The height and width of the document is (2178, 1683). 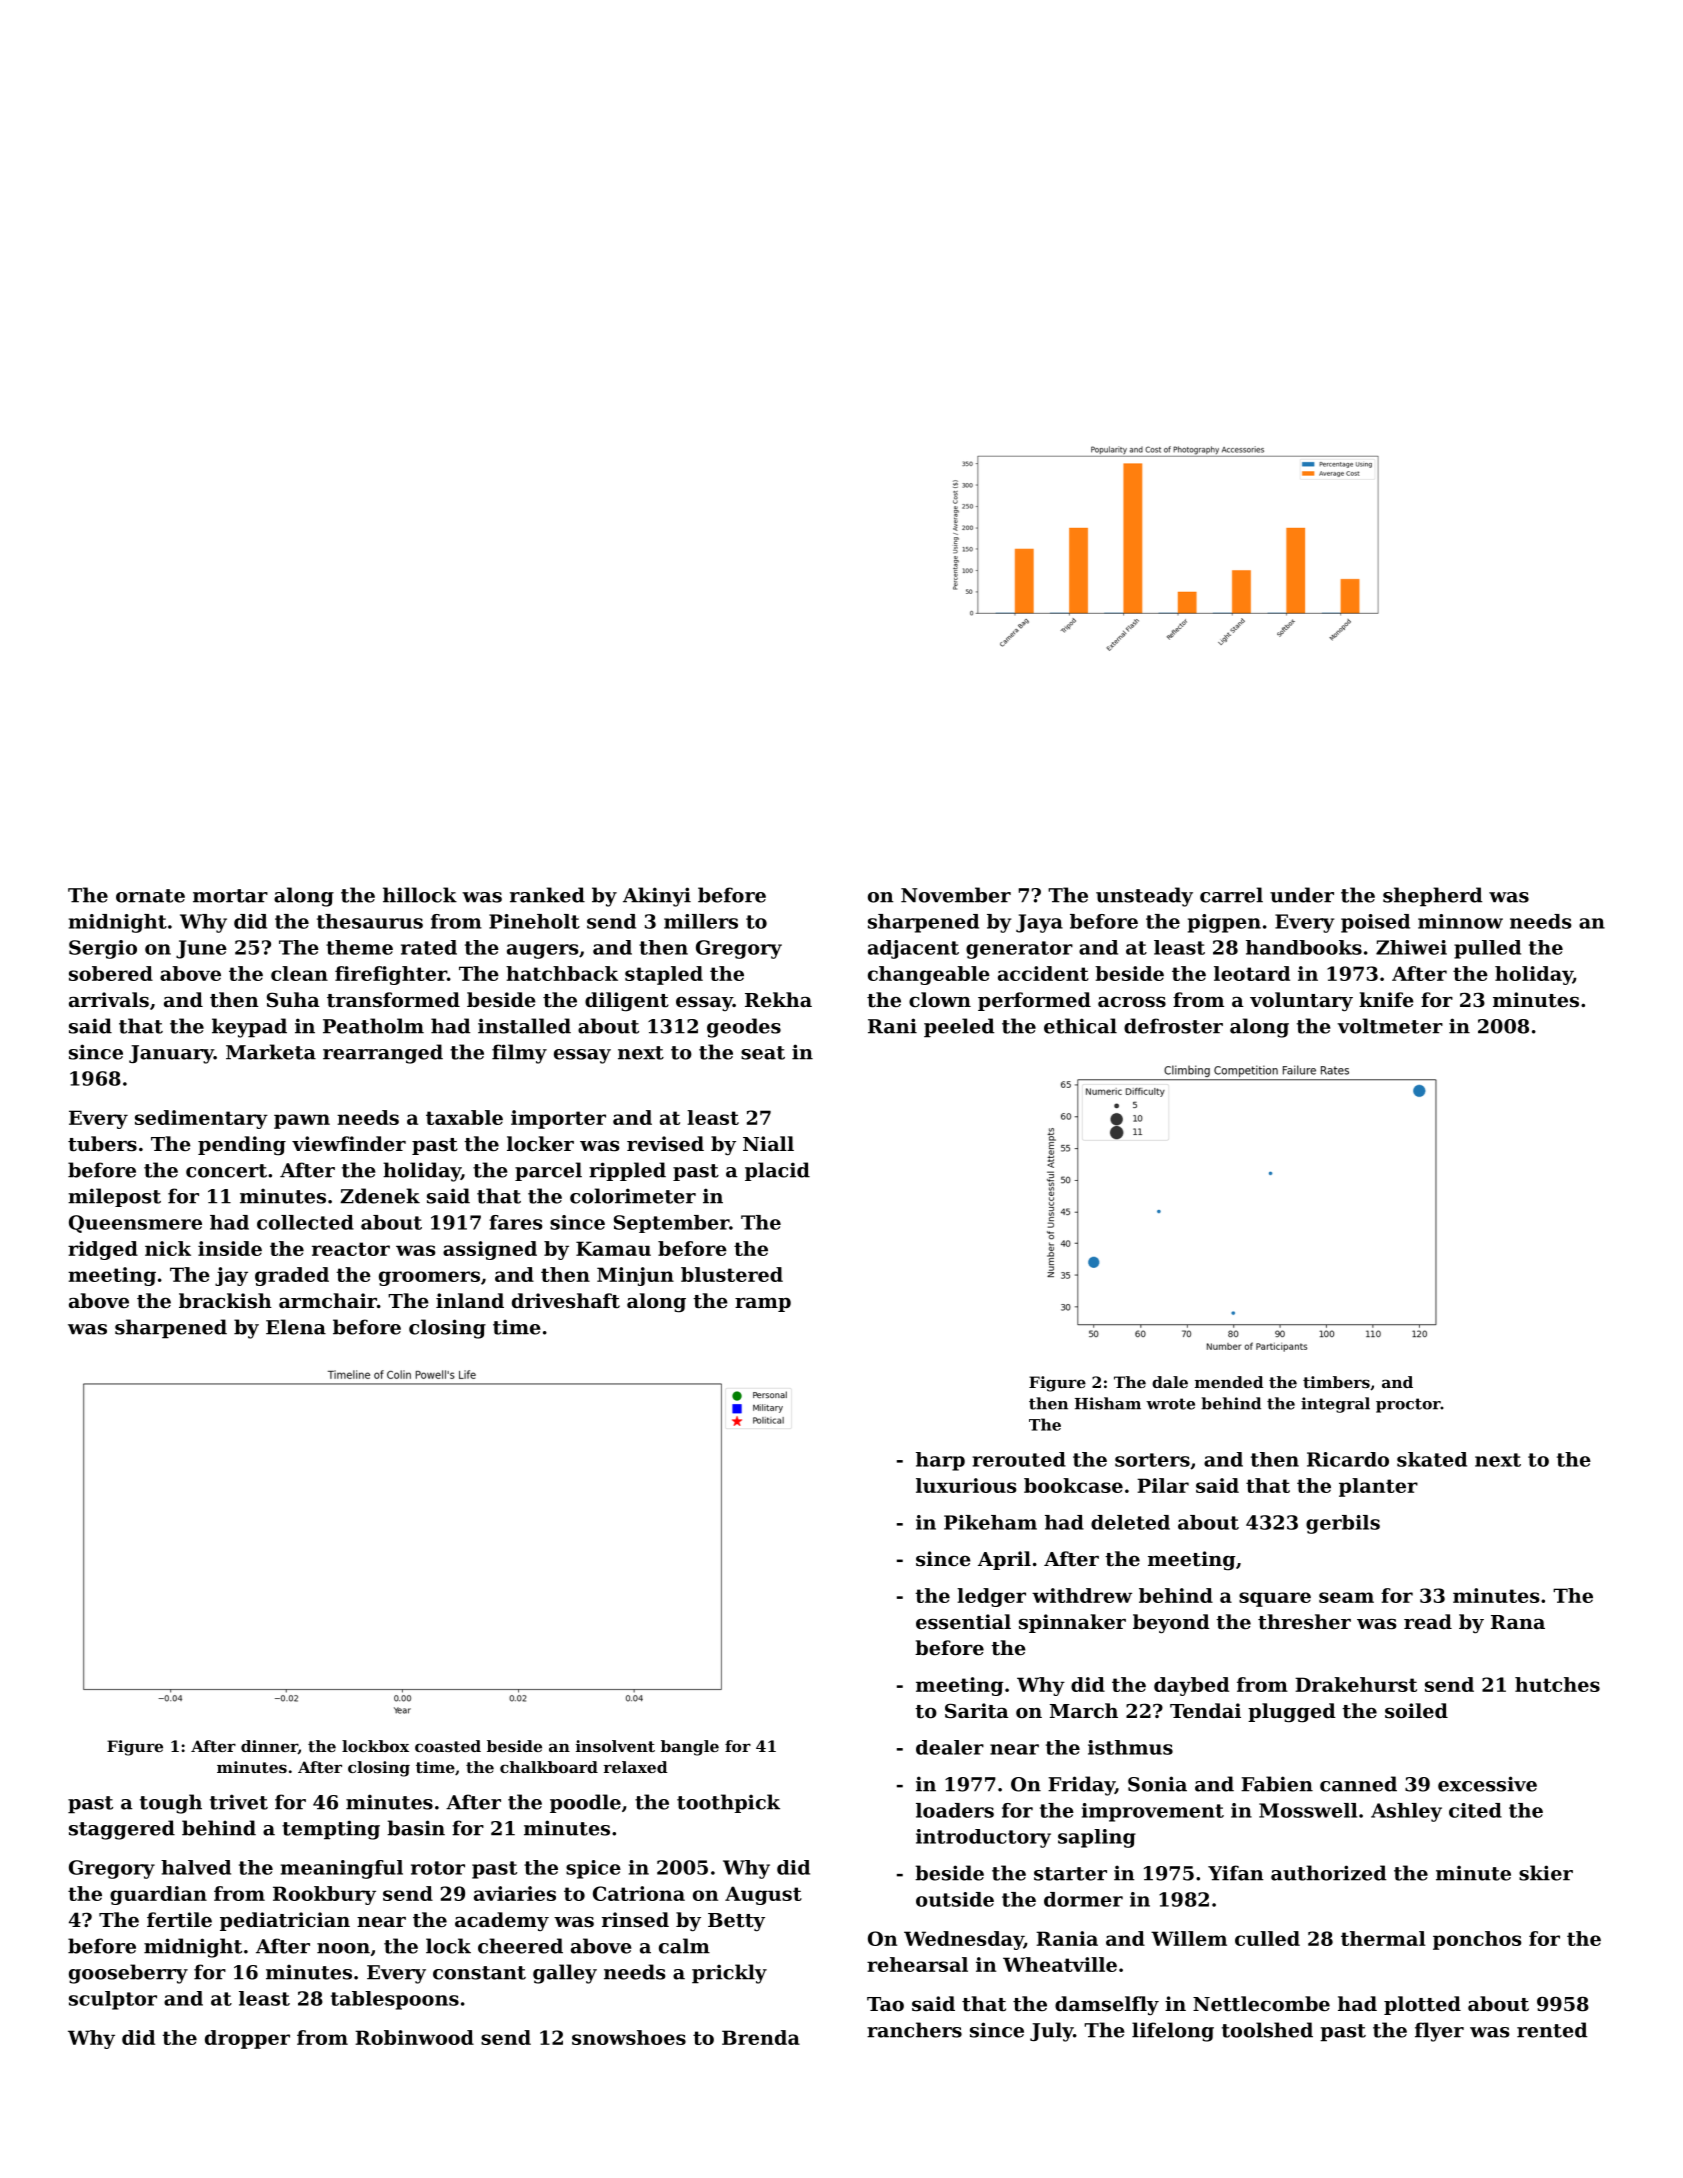 What do you see at coordinates (1144, 897) in the document?
I see `unsteady` at bounding box center [1144, 897].
